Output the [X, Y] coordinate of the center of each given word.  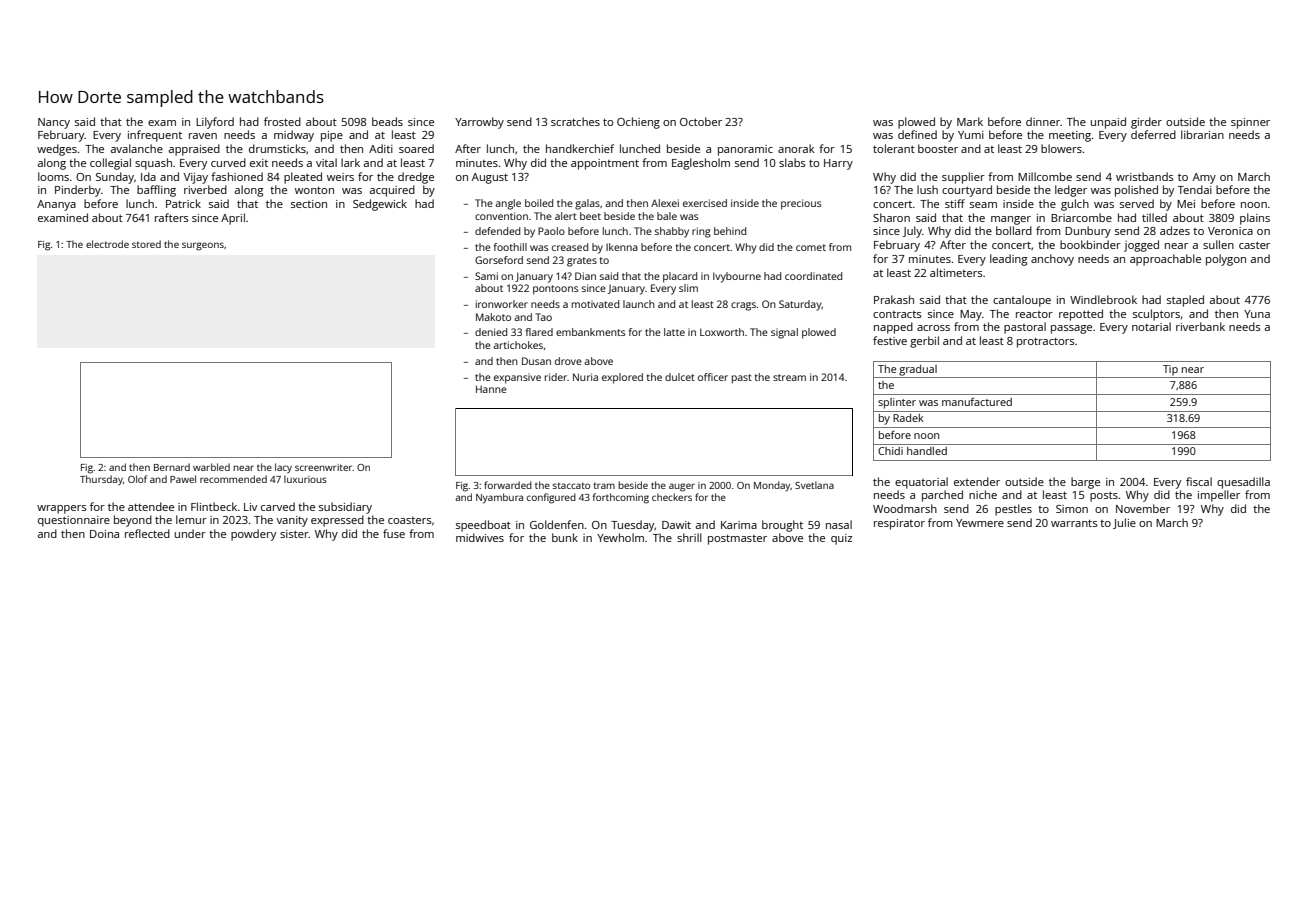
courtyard [967, 191]
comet [811, 247]
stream [789, 377]
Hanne [491, 389]
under [190, 533]
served [1137, 203]
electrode [107, 244]
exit [259, 163]
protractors [1046, 342]
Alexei [665, 203]
